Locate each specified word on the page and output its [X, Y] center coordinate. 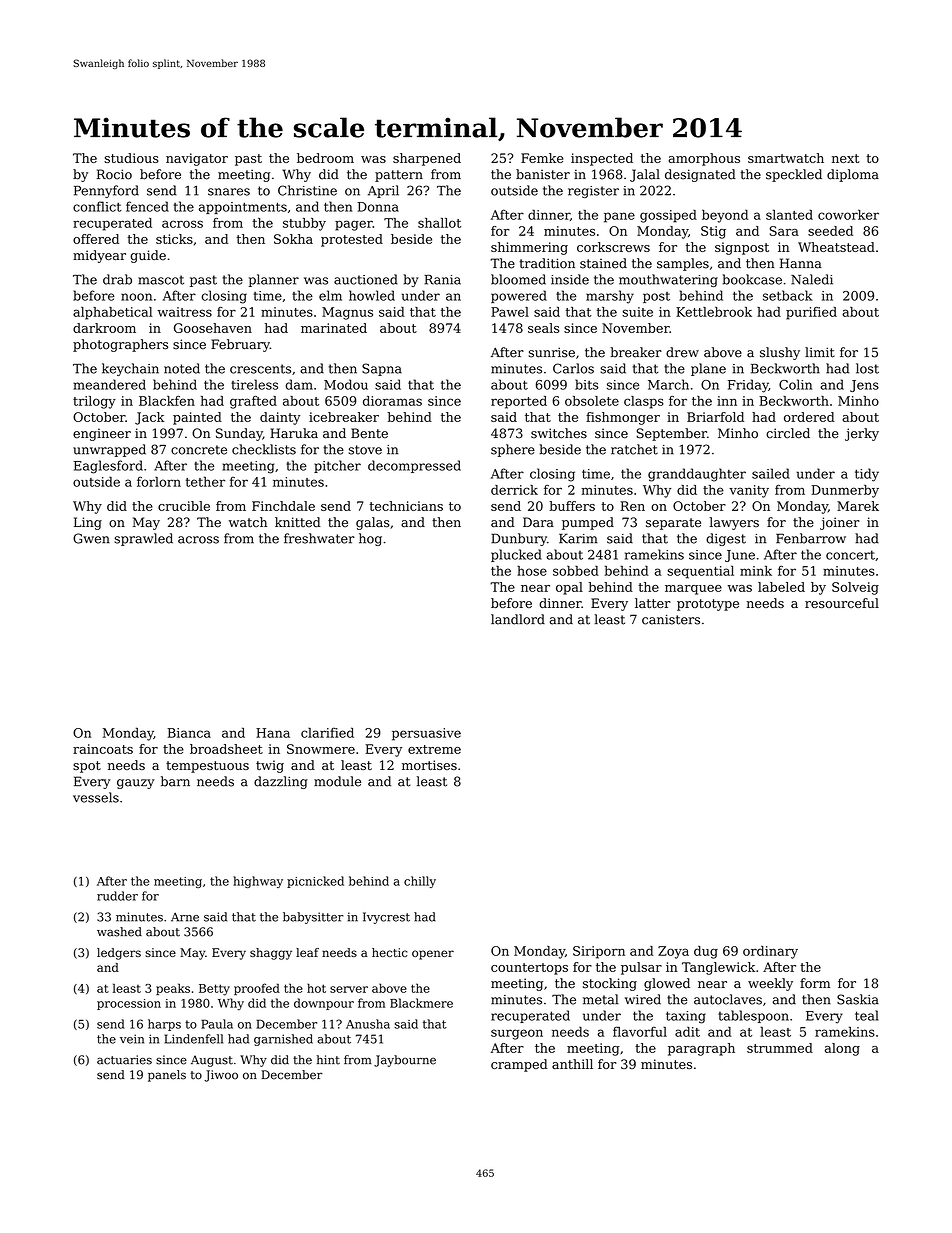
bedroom [325, 158]
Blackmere [421, 1003]
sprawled [144, 539]
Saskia [858, 999]
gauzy [135, 784]
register [593, 192]
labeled [781, 587]
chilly [420, 882]
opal [569, 588]
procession [129, 1004]
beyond [725, 216]
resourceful [842, 603]
